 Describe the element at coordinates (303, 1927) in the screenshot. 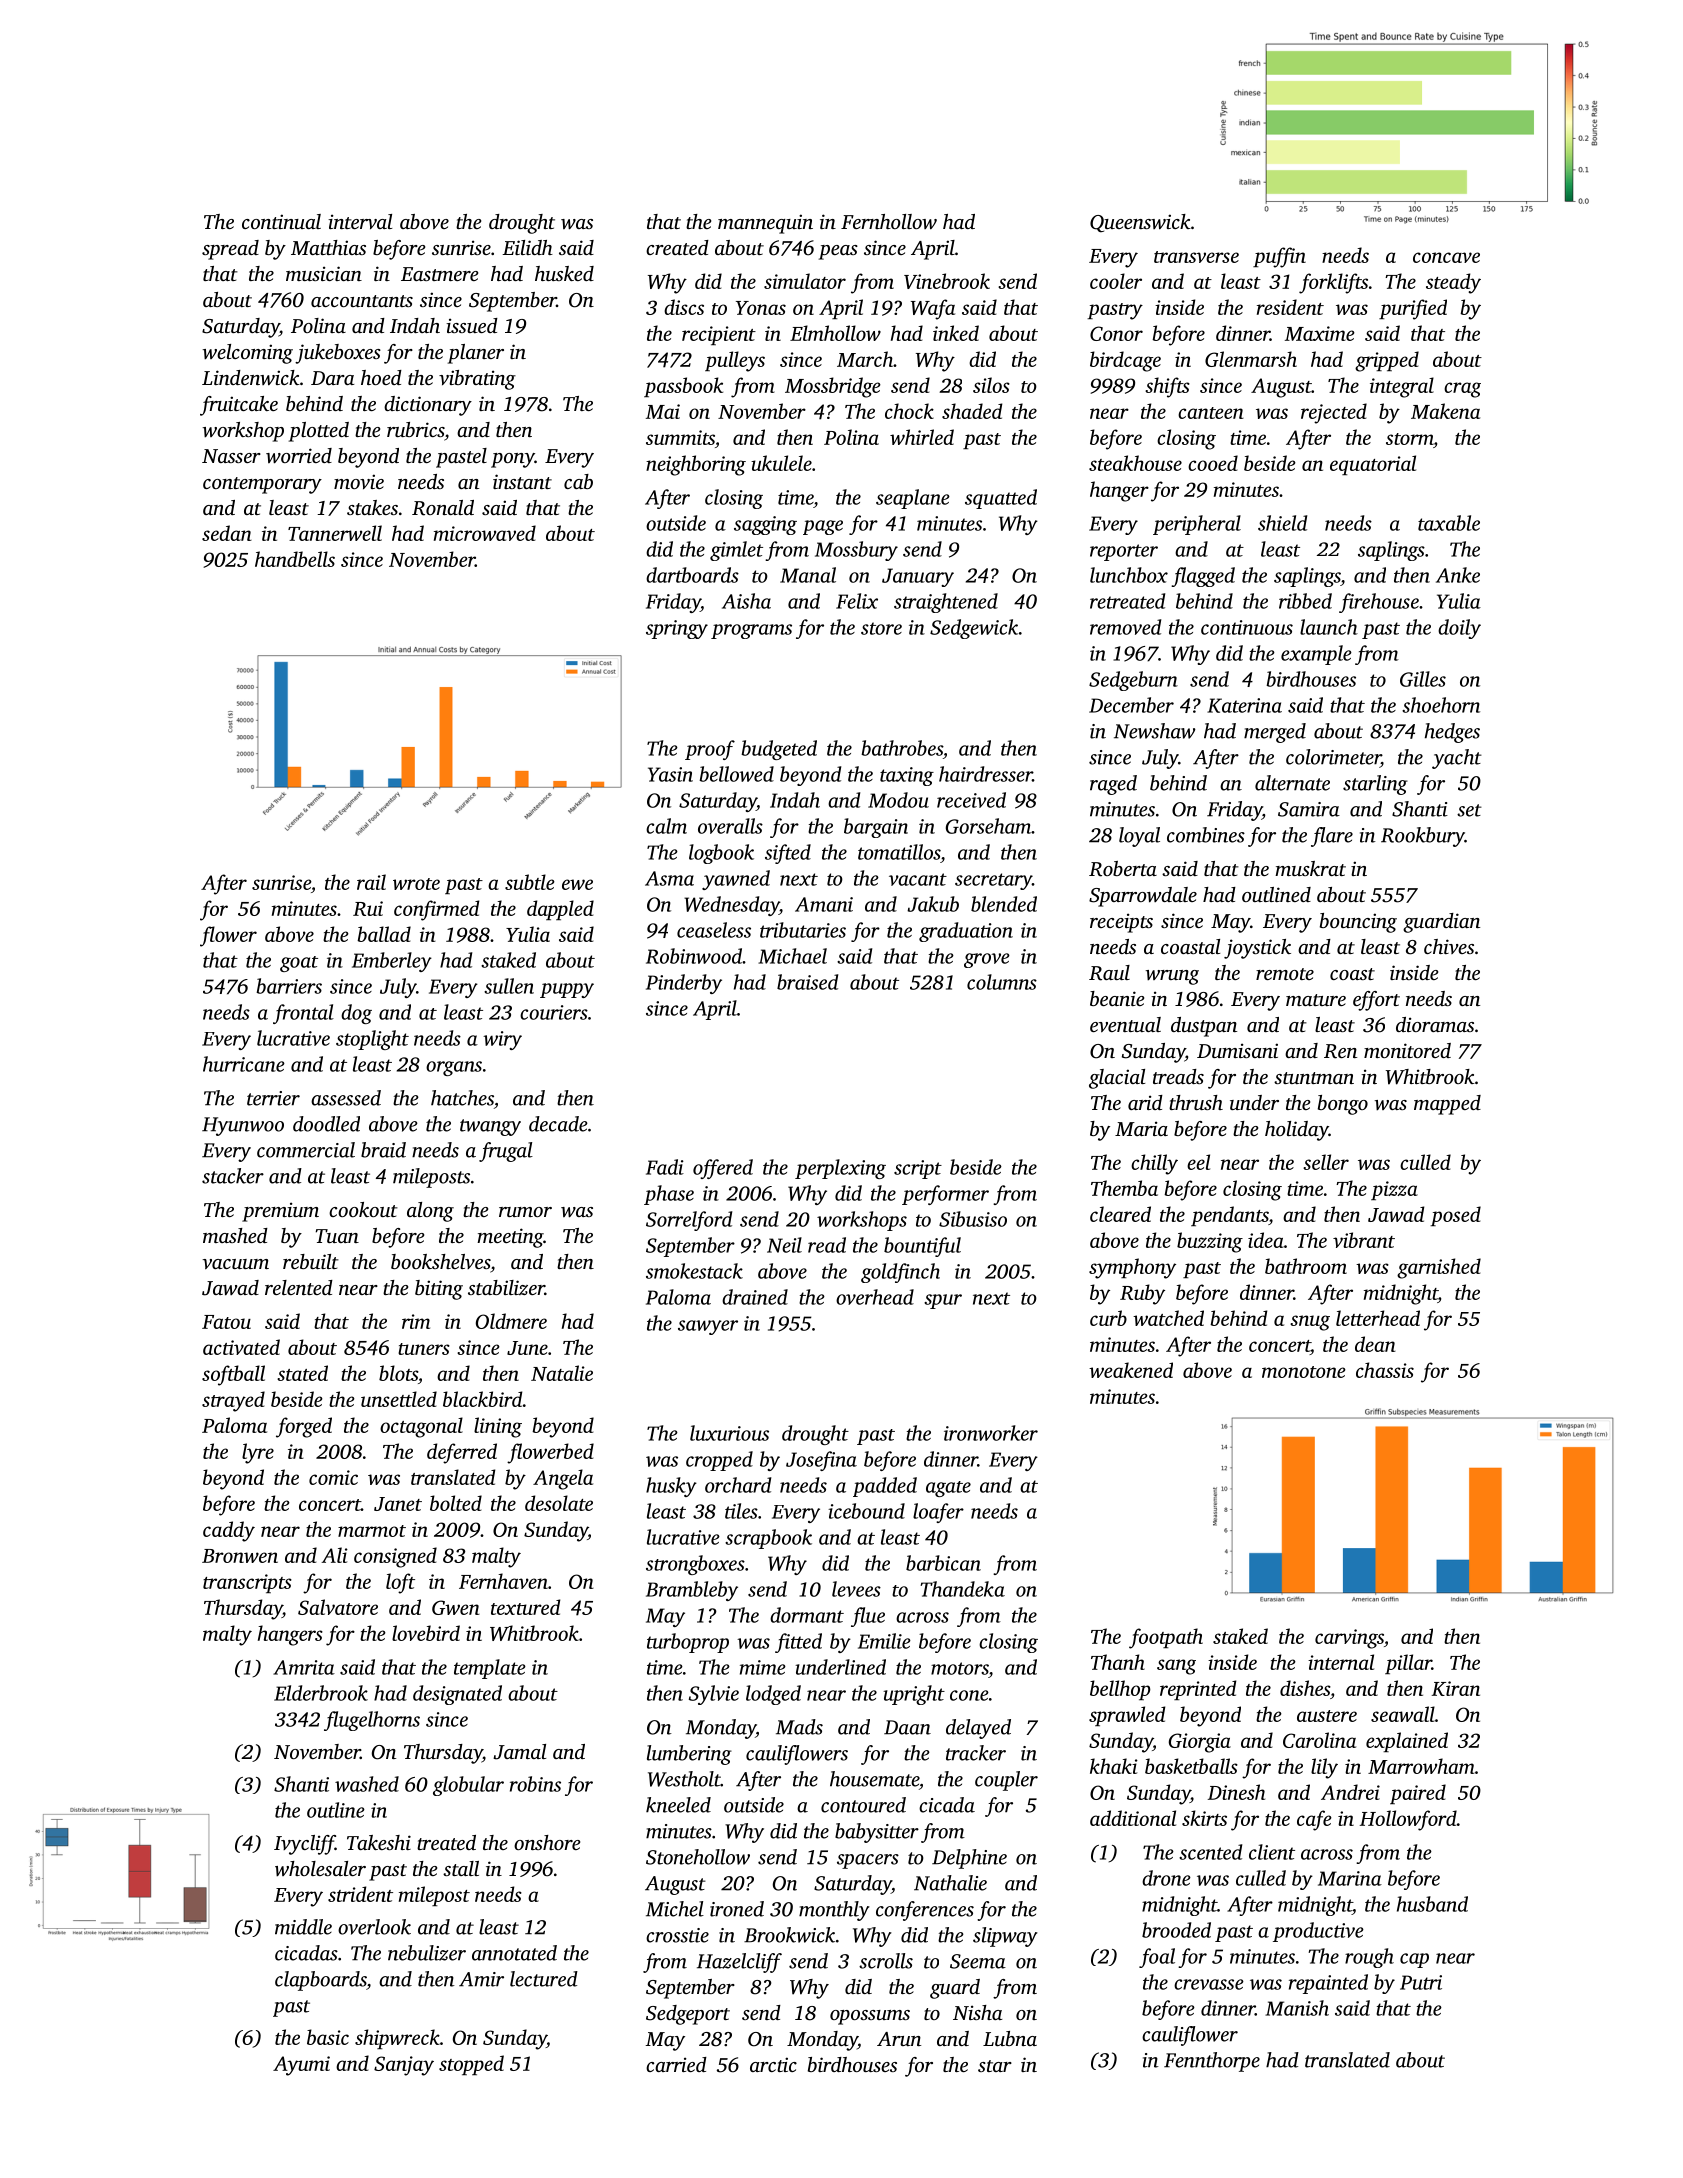

I see `middle` at that location.
